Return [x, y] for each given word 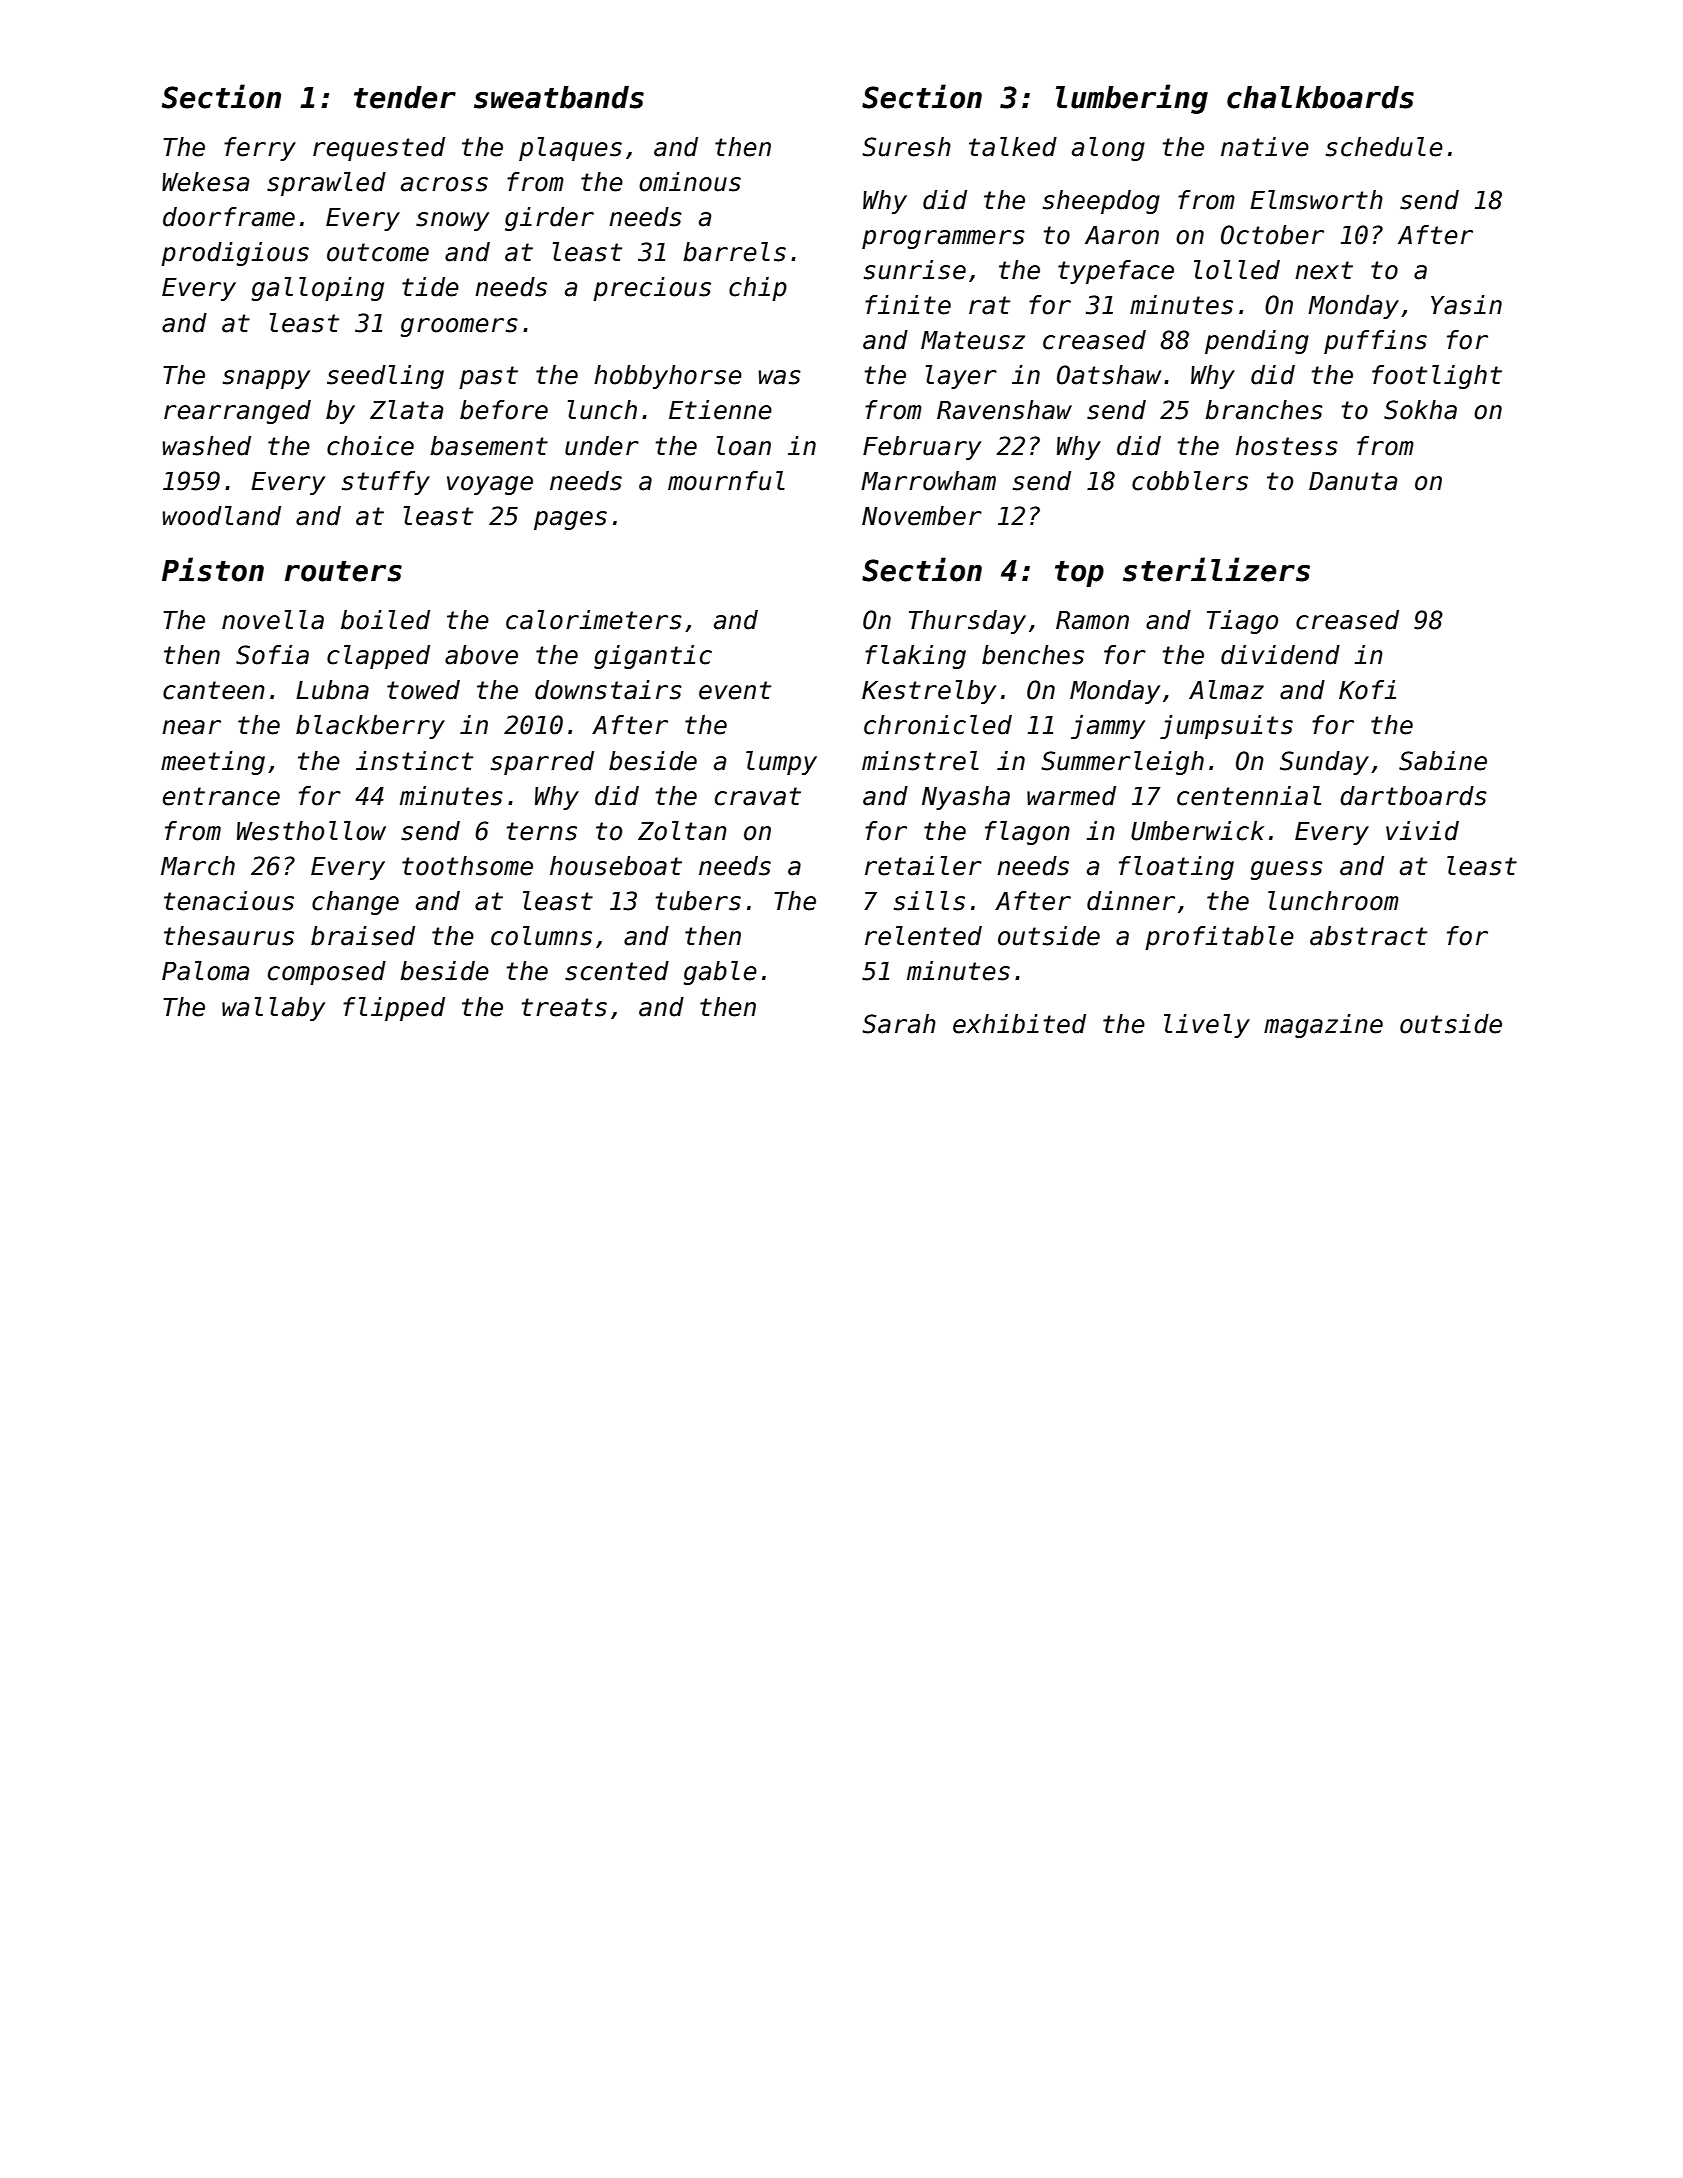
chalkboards [1320, 97]
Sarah [899, 1024]
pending [1257, 342]
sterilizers [1216, 569]
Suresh [906, 147]
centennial [1249, 796]
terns [541, 831]
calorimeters [594, 620]
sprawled [326, 184]
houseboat [616, 866]
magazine [1323, 1026]
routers [343, 571]
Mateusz [973, 340]
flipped [394, 1009]
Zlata [406, 410]
